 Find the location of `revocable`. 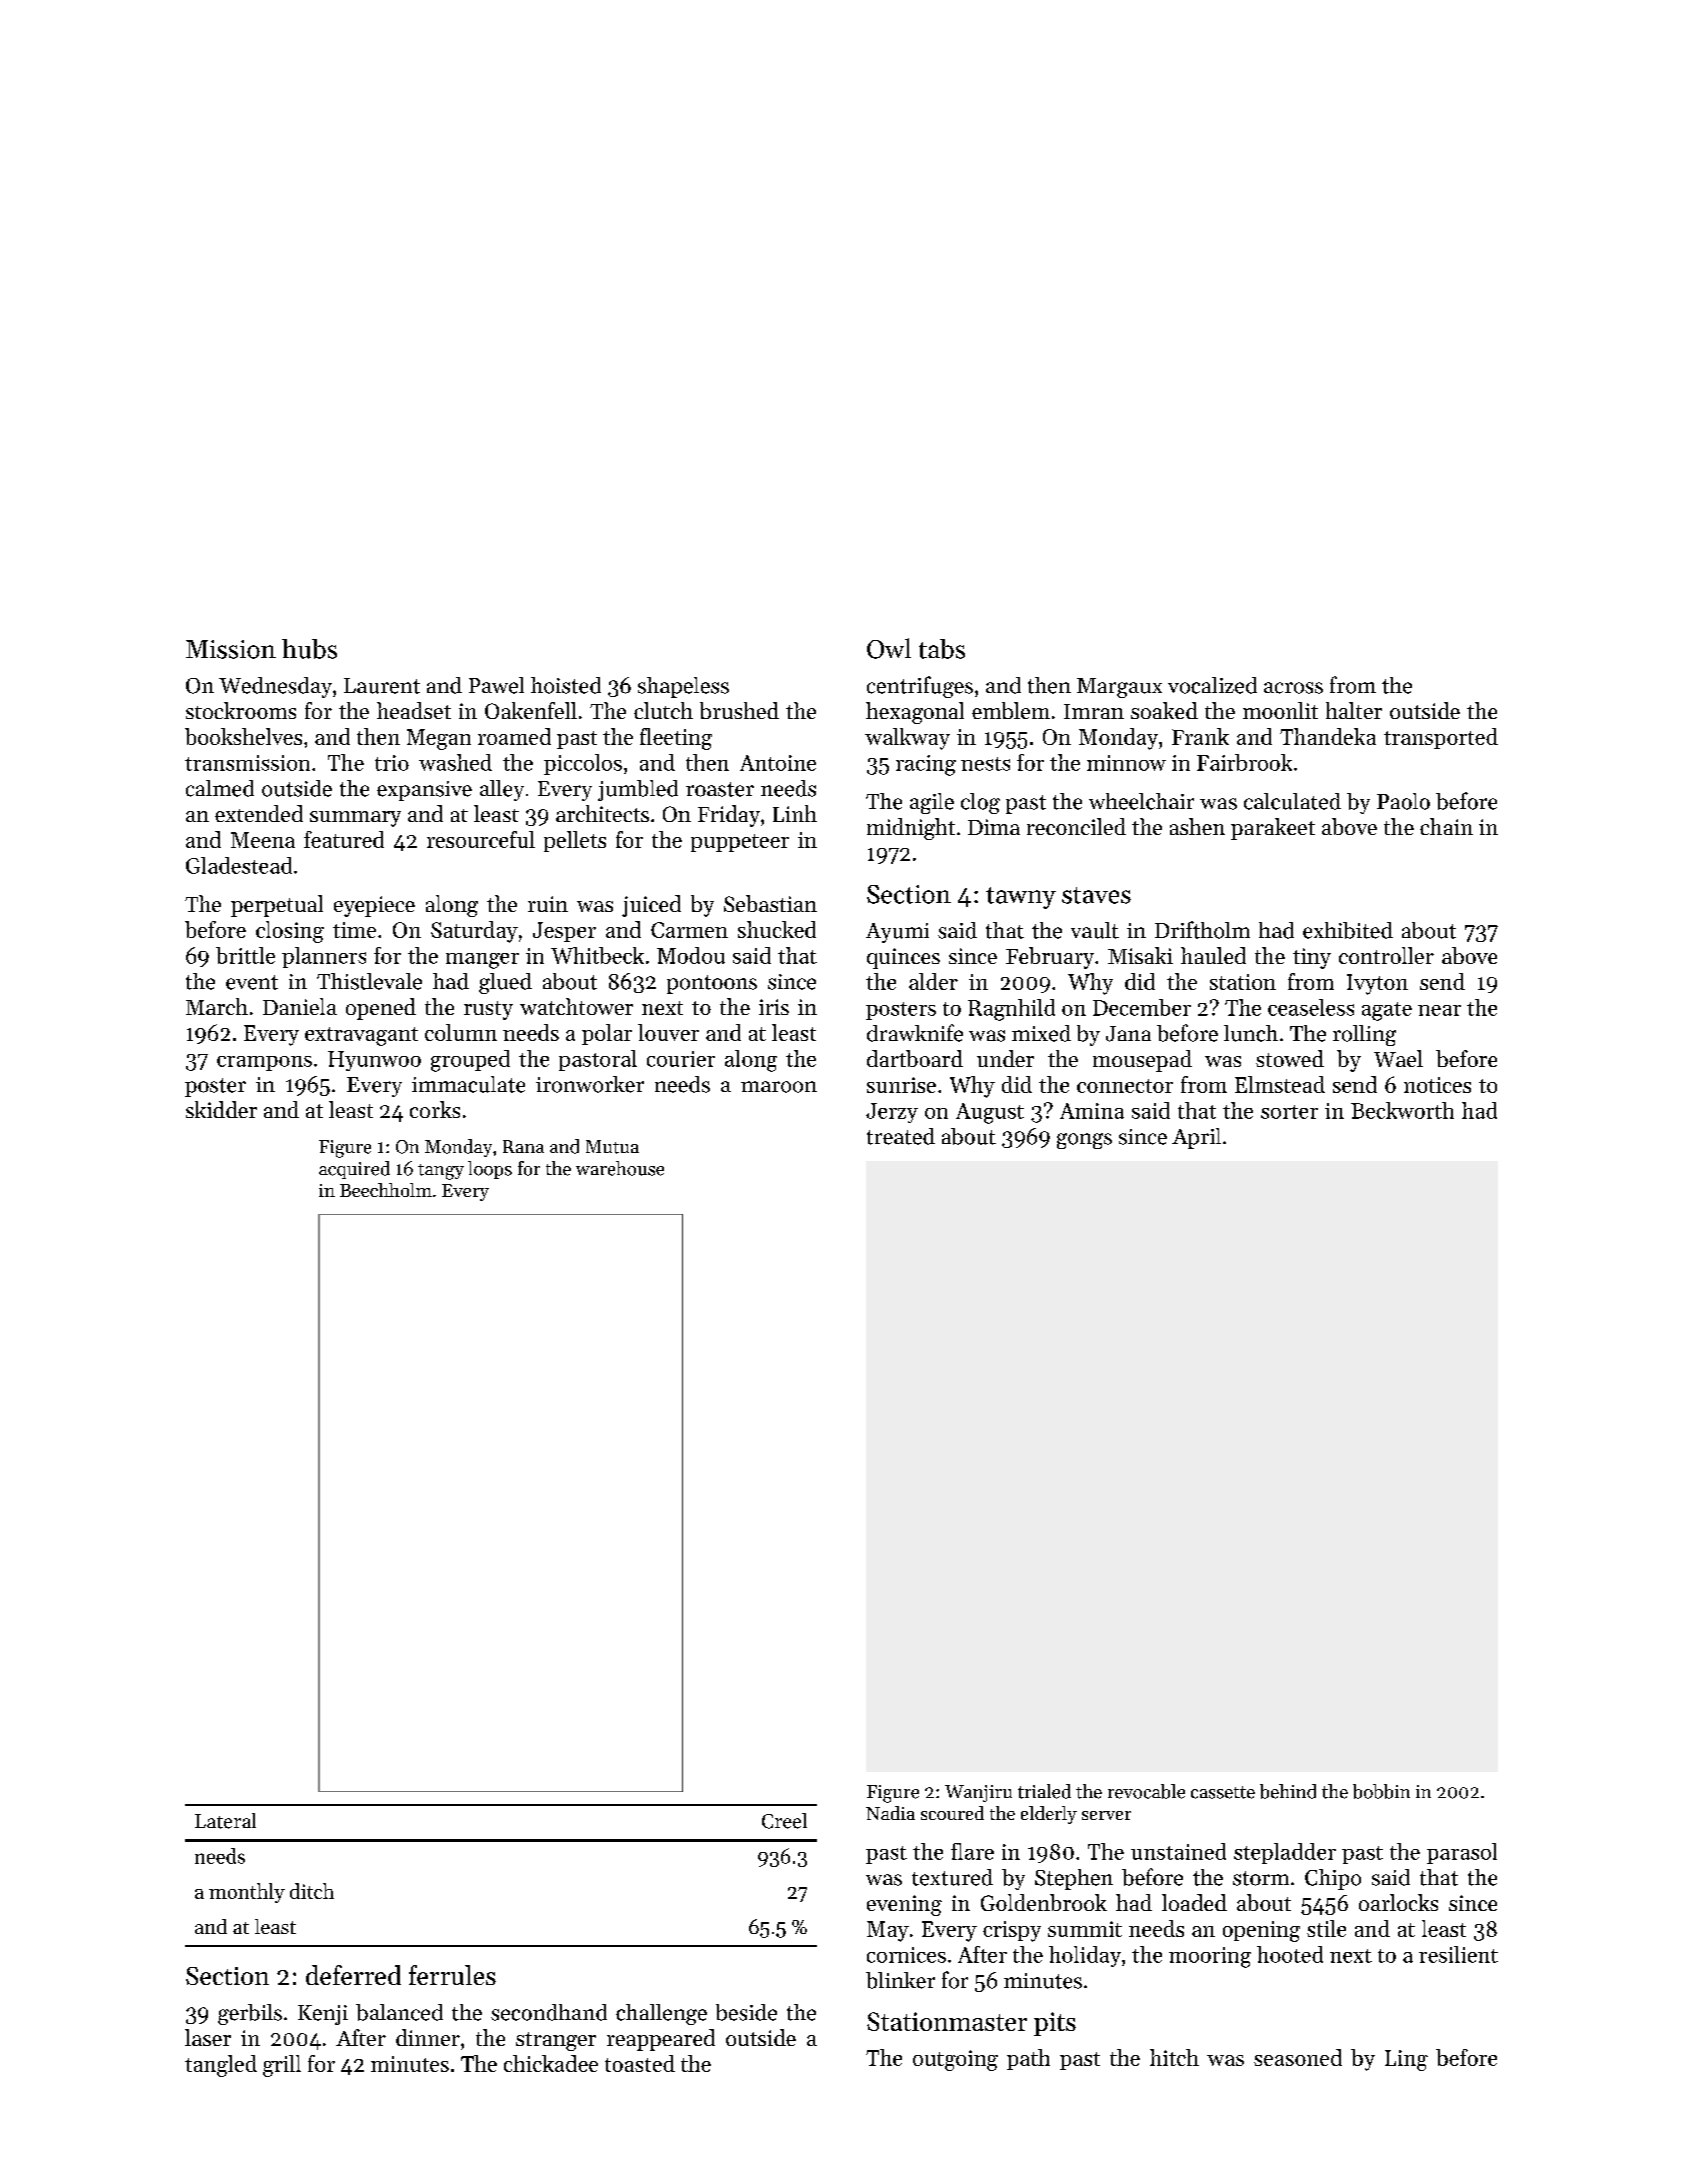

revocable is located at coordinates (1146, 1791).
